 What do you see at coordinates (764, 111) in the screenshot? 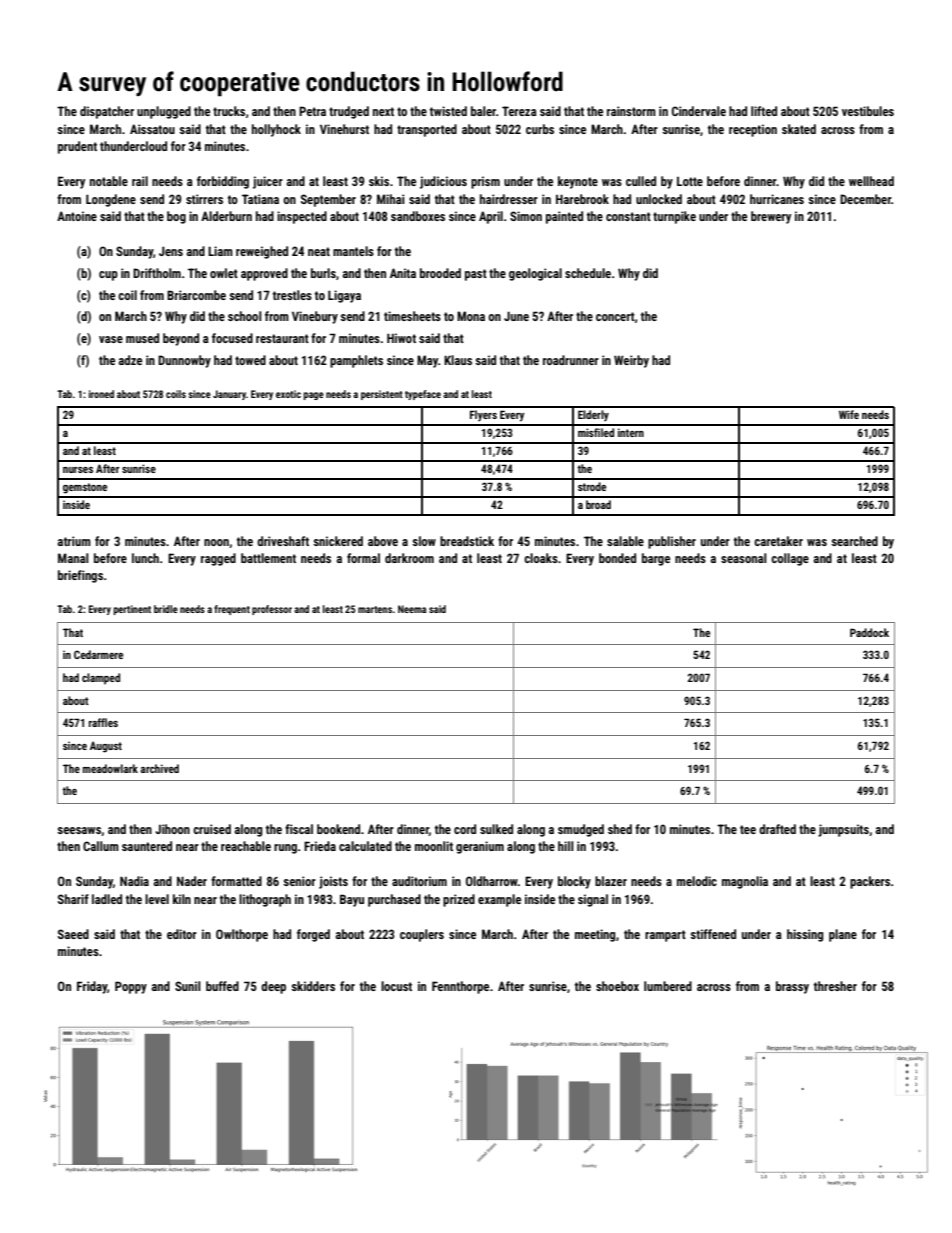
I see `lifted` at bounding box center [764, 111].
